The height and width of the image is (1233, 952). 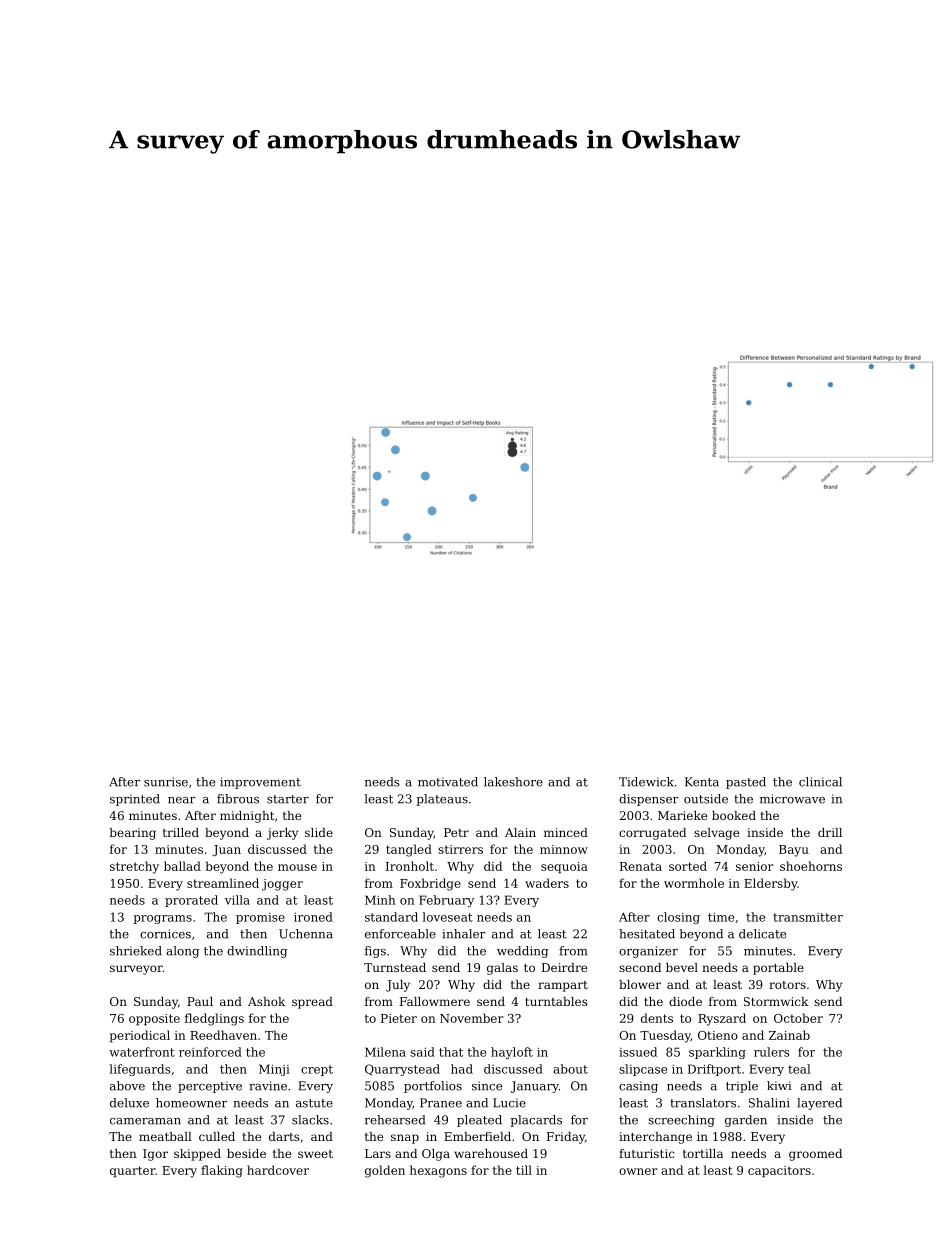 I want to click on Tidewick, so click(x=646, y=782).
